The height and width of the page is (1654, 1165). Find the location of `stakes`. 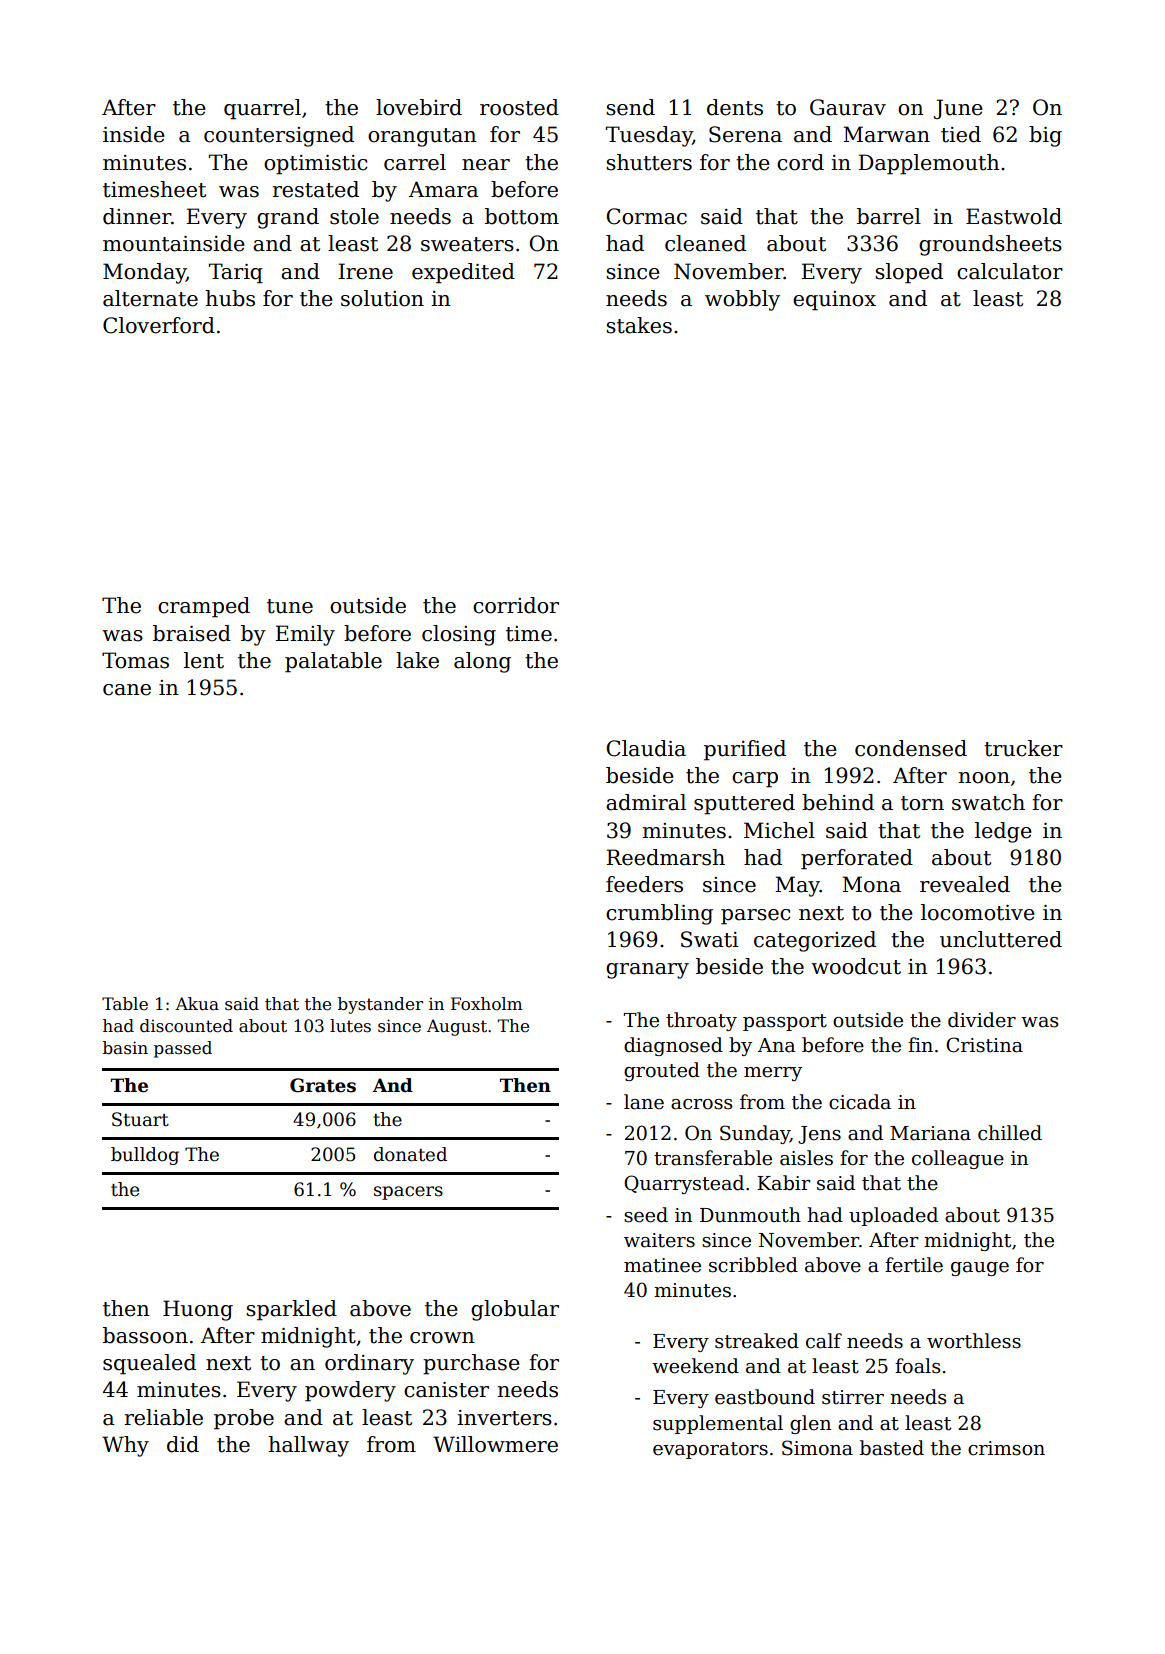

stakes is located at coordinates (639, 325).
